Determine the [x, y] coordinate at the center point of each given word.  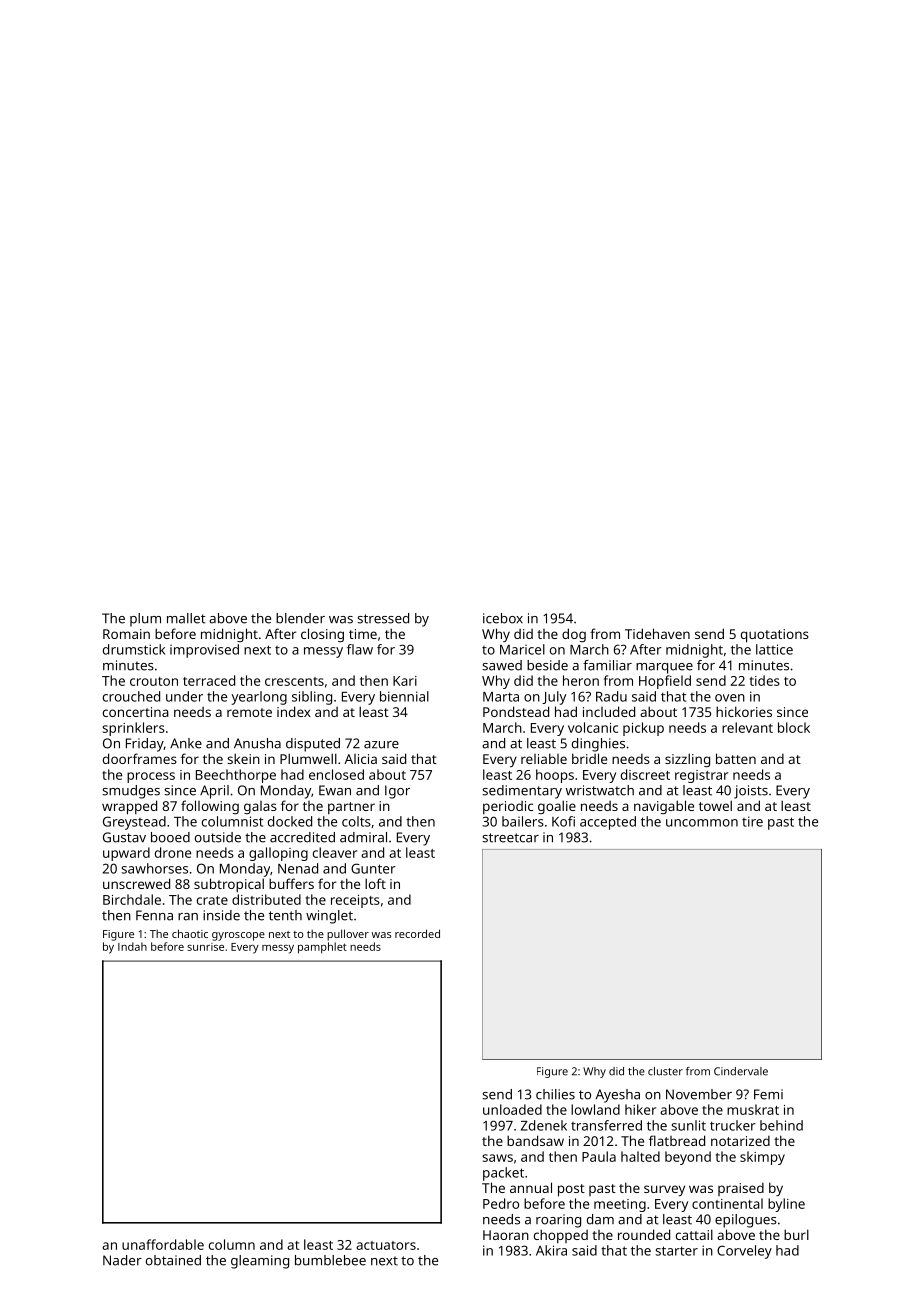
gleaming [260, 1262]
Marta [501, 697]
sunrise [205, 947]
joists [751, 792]
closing [322, 635]
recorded [417, 933]
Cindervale [741, 1071]
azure [381, 745]
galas [260, 807]
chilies [555, 1094]
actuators [386, 1245]
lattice [774, 649]
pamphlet [322, 948]
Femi [768, 1094]
